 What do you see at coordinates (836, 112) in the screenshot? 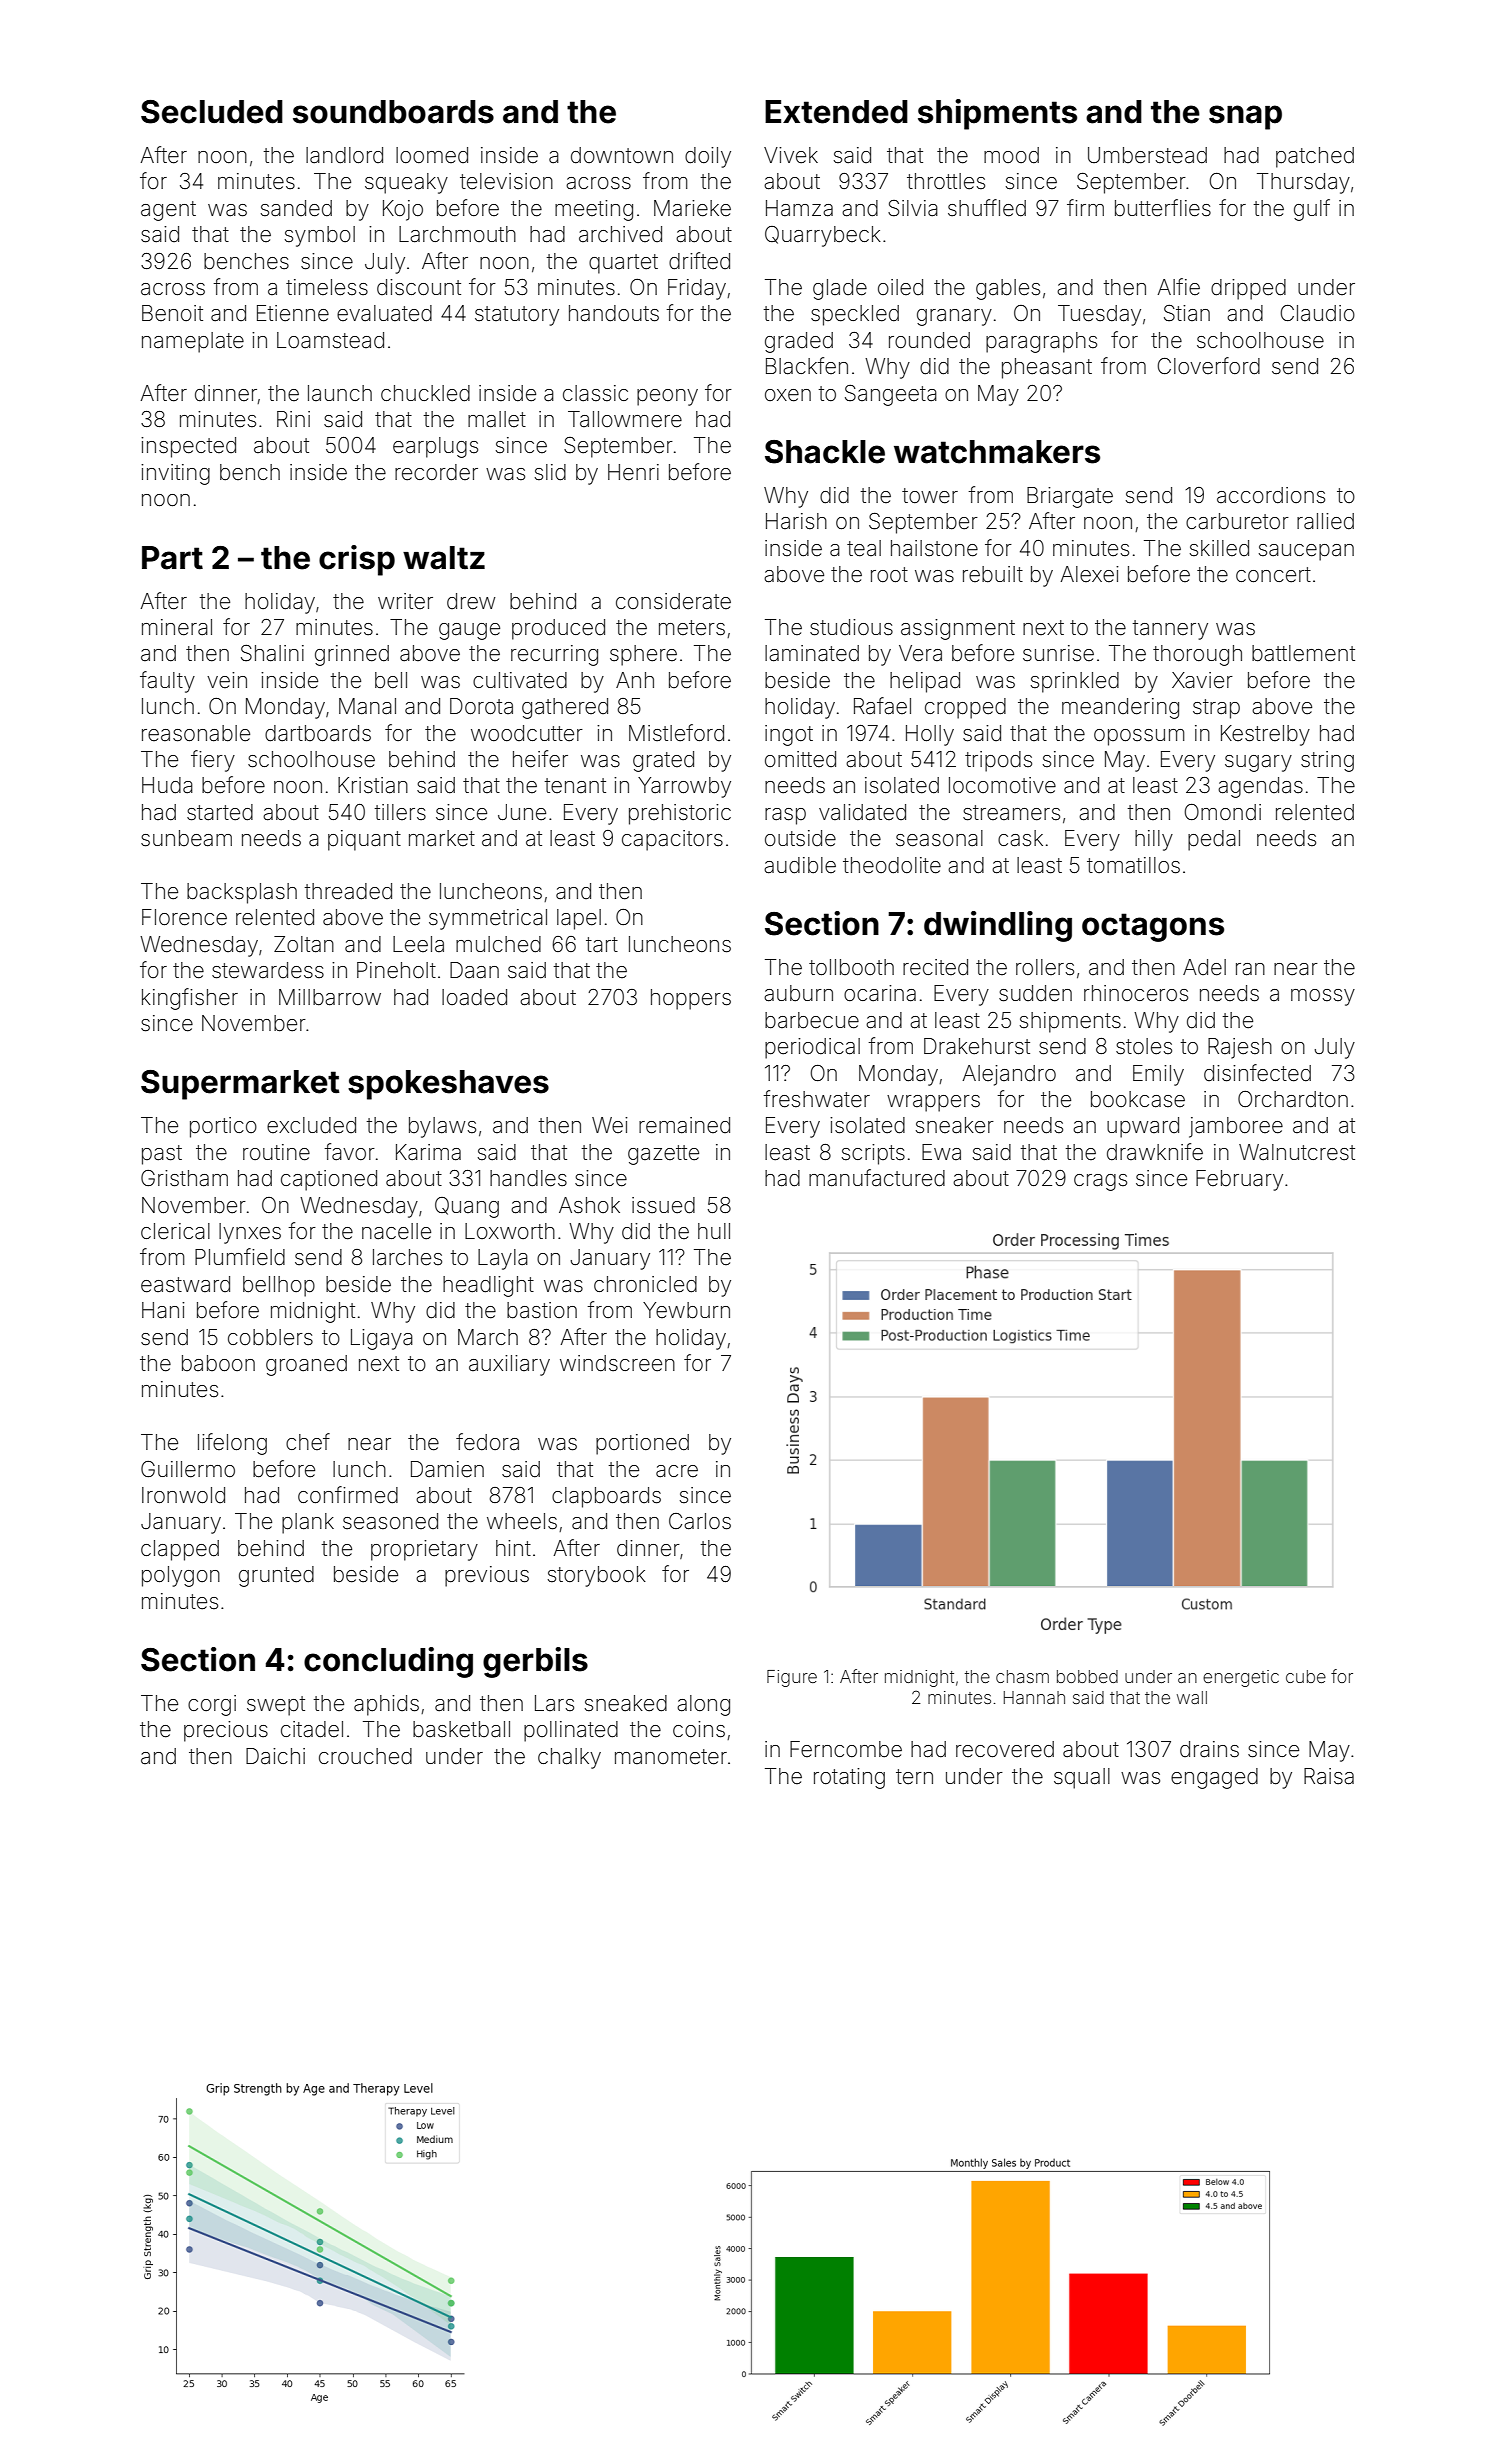
I see `Extended` at bounding box center [836, 112].
